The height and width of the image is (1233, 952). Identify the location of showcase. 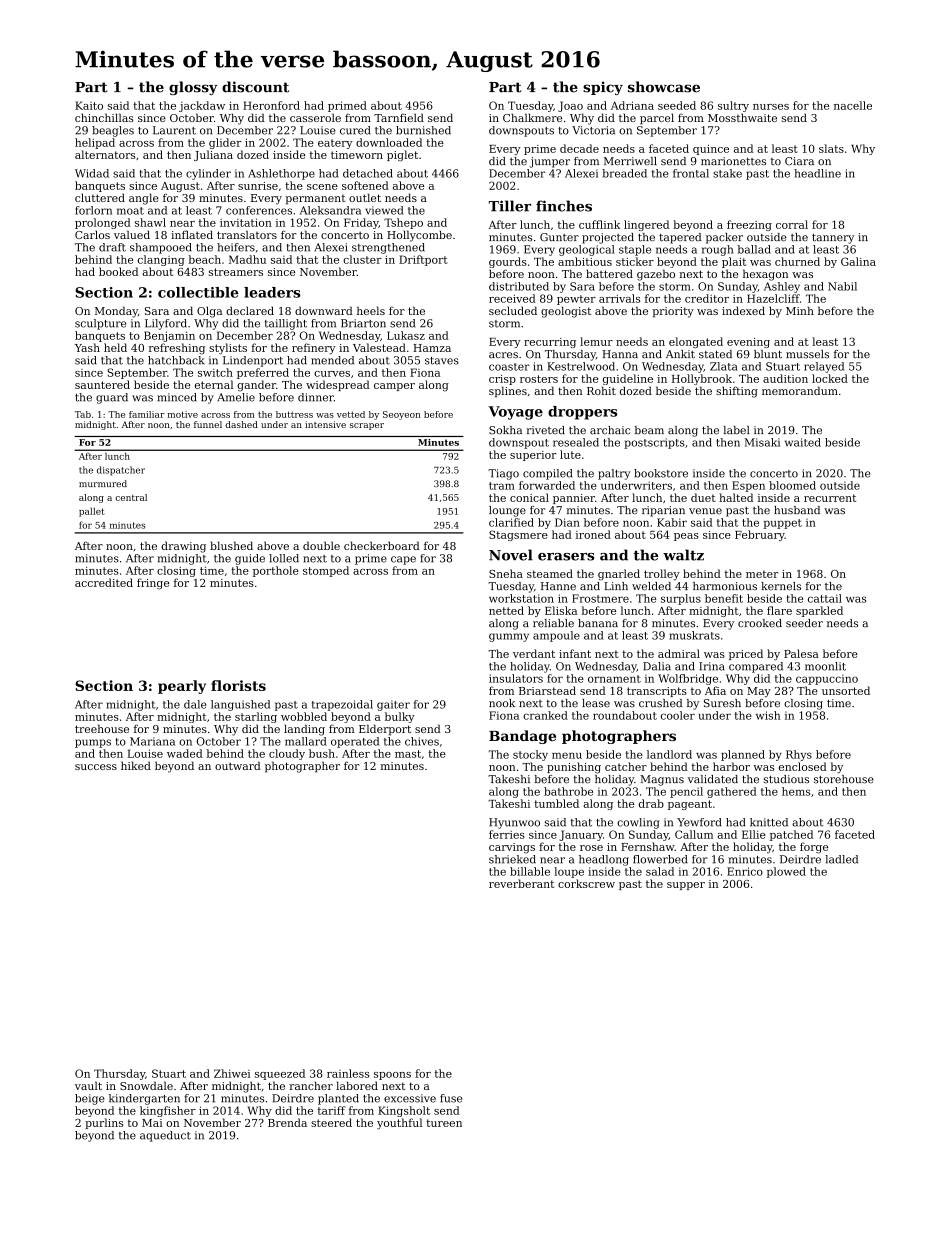
(664, 87).
